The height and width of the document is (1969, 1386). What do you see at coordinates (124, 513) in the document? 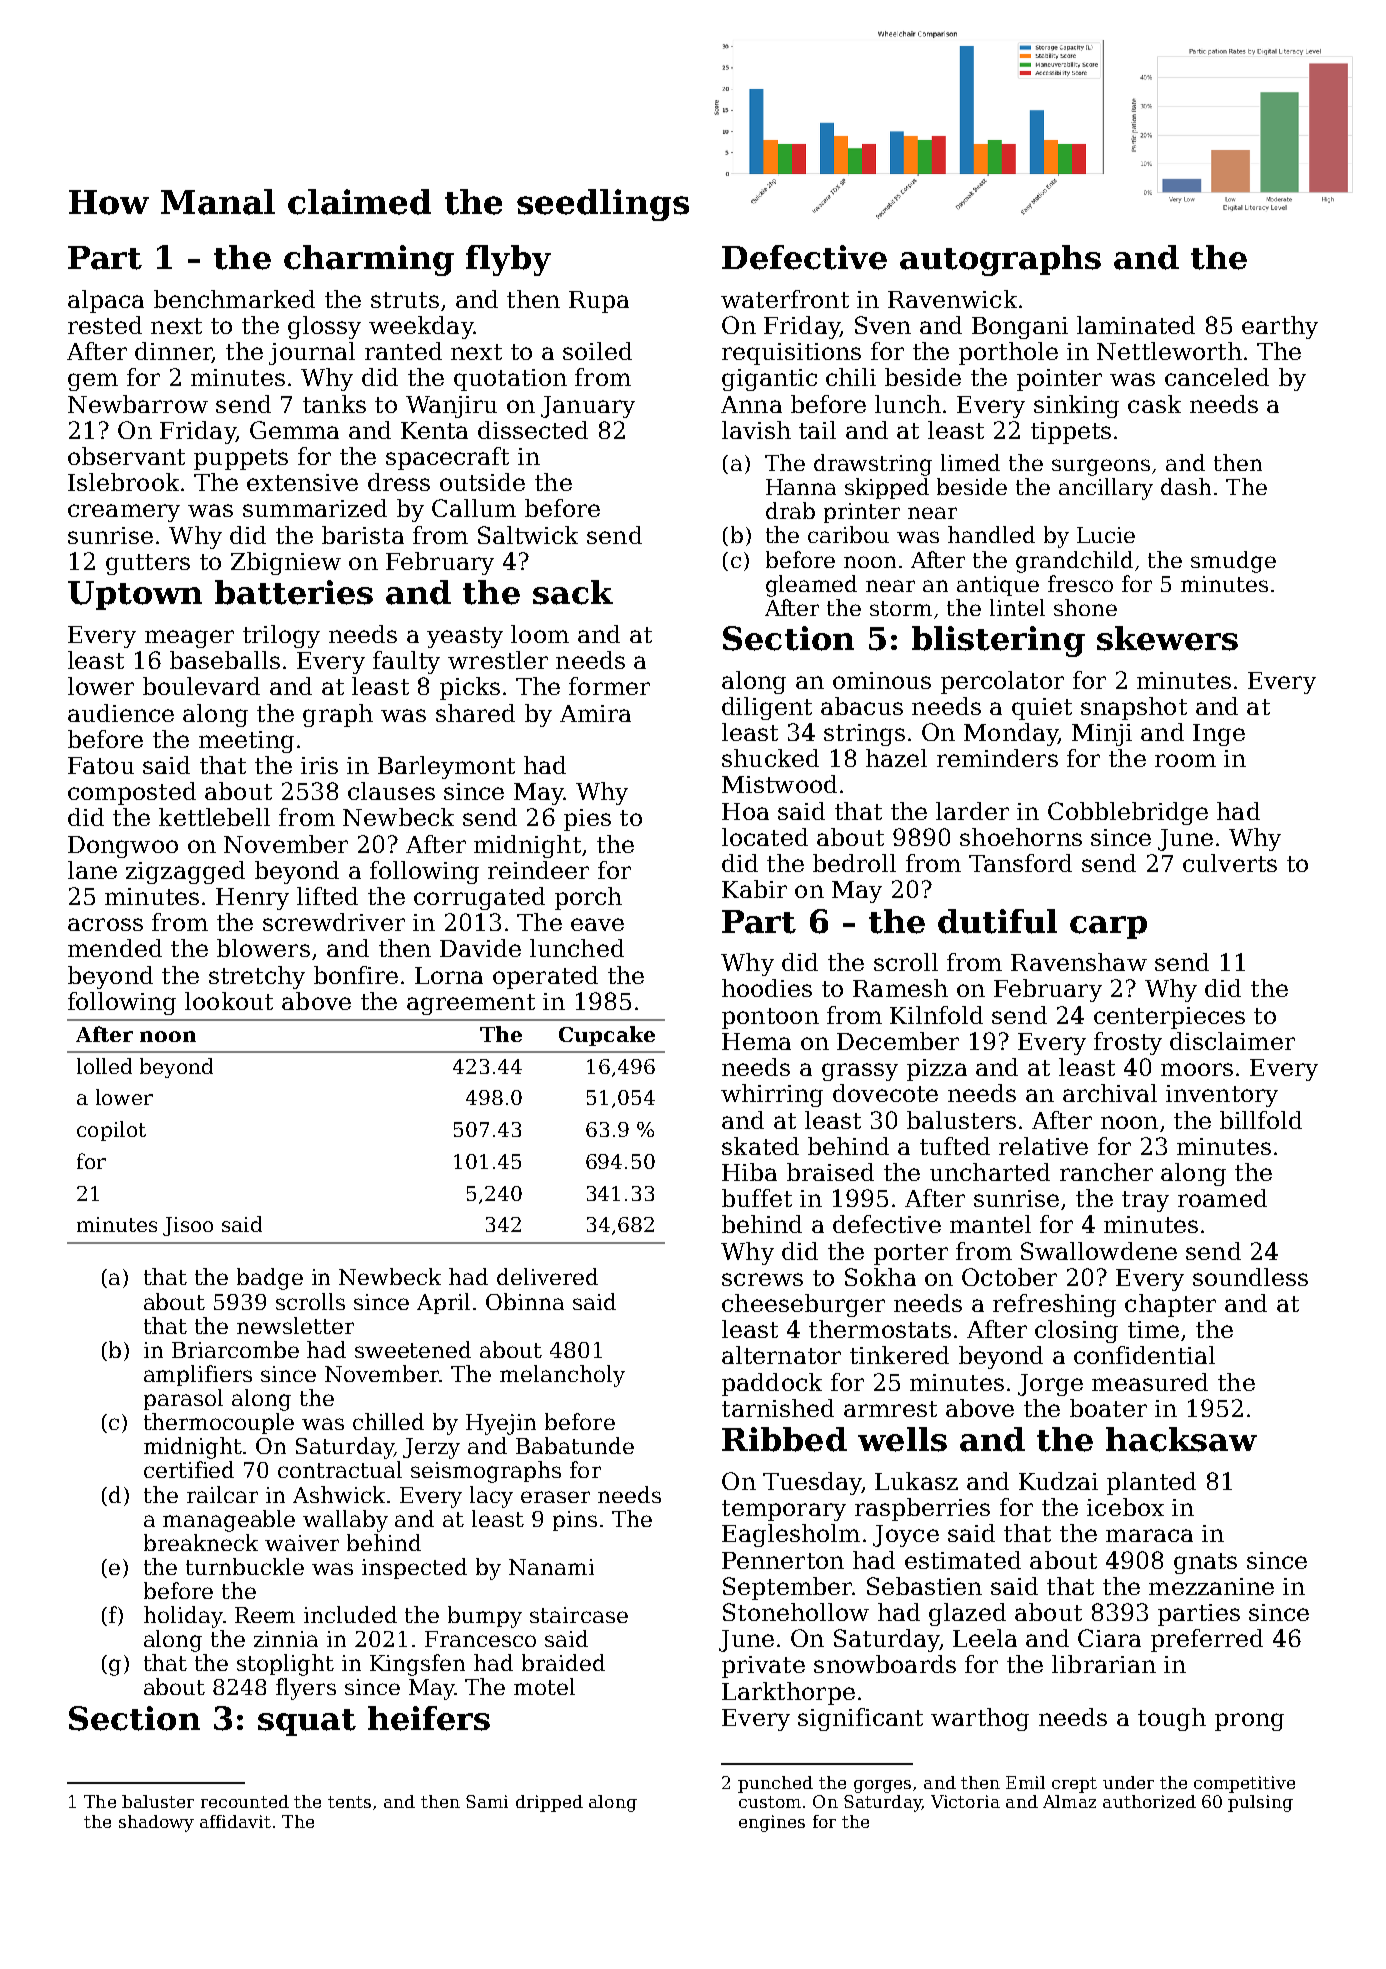
I see `creamery` at bounding box center [124, 513].
